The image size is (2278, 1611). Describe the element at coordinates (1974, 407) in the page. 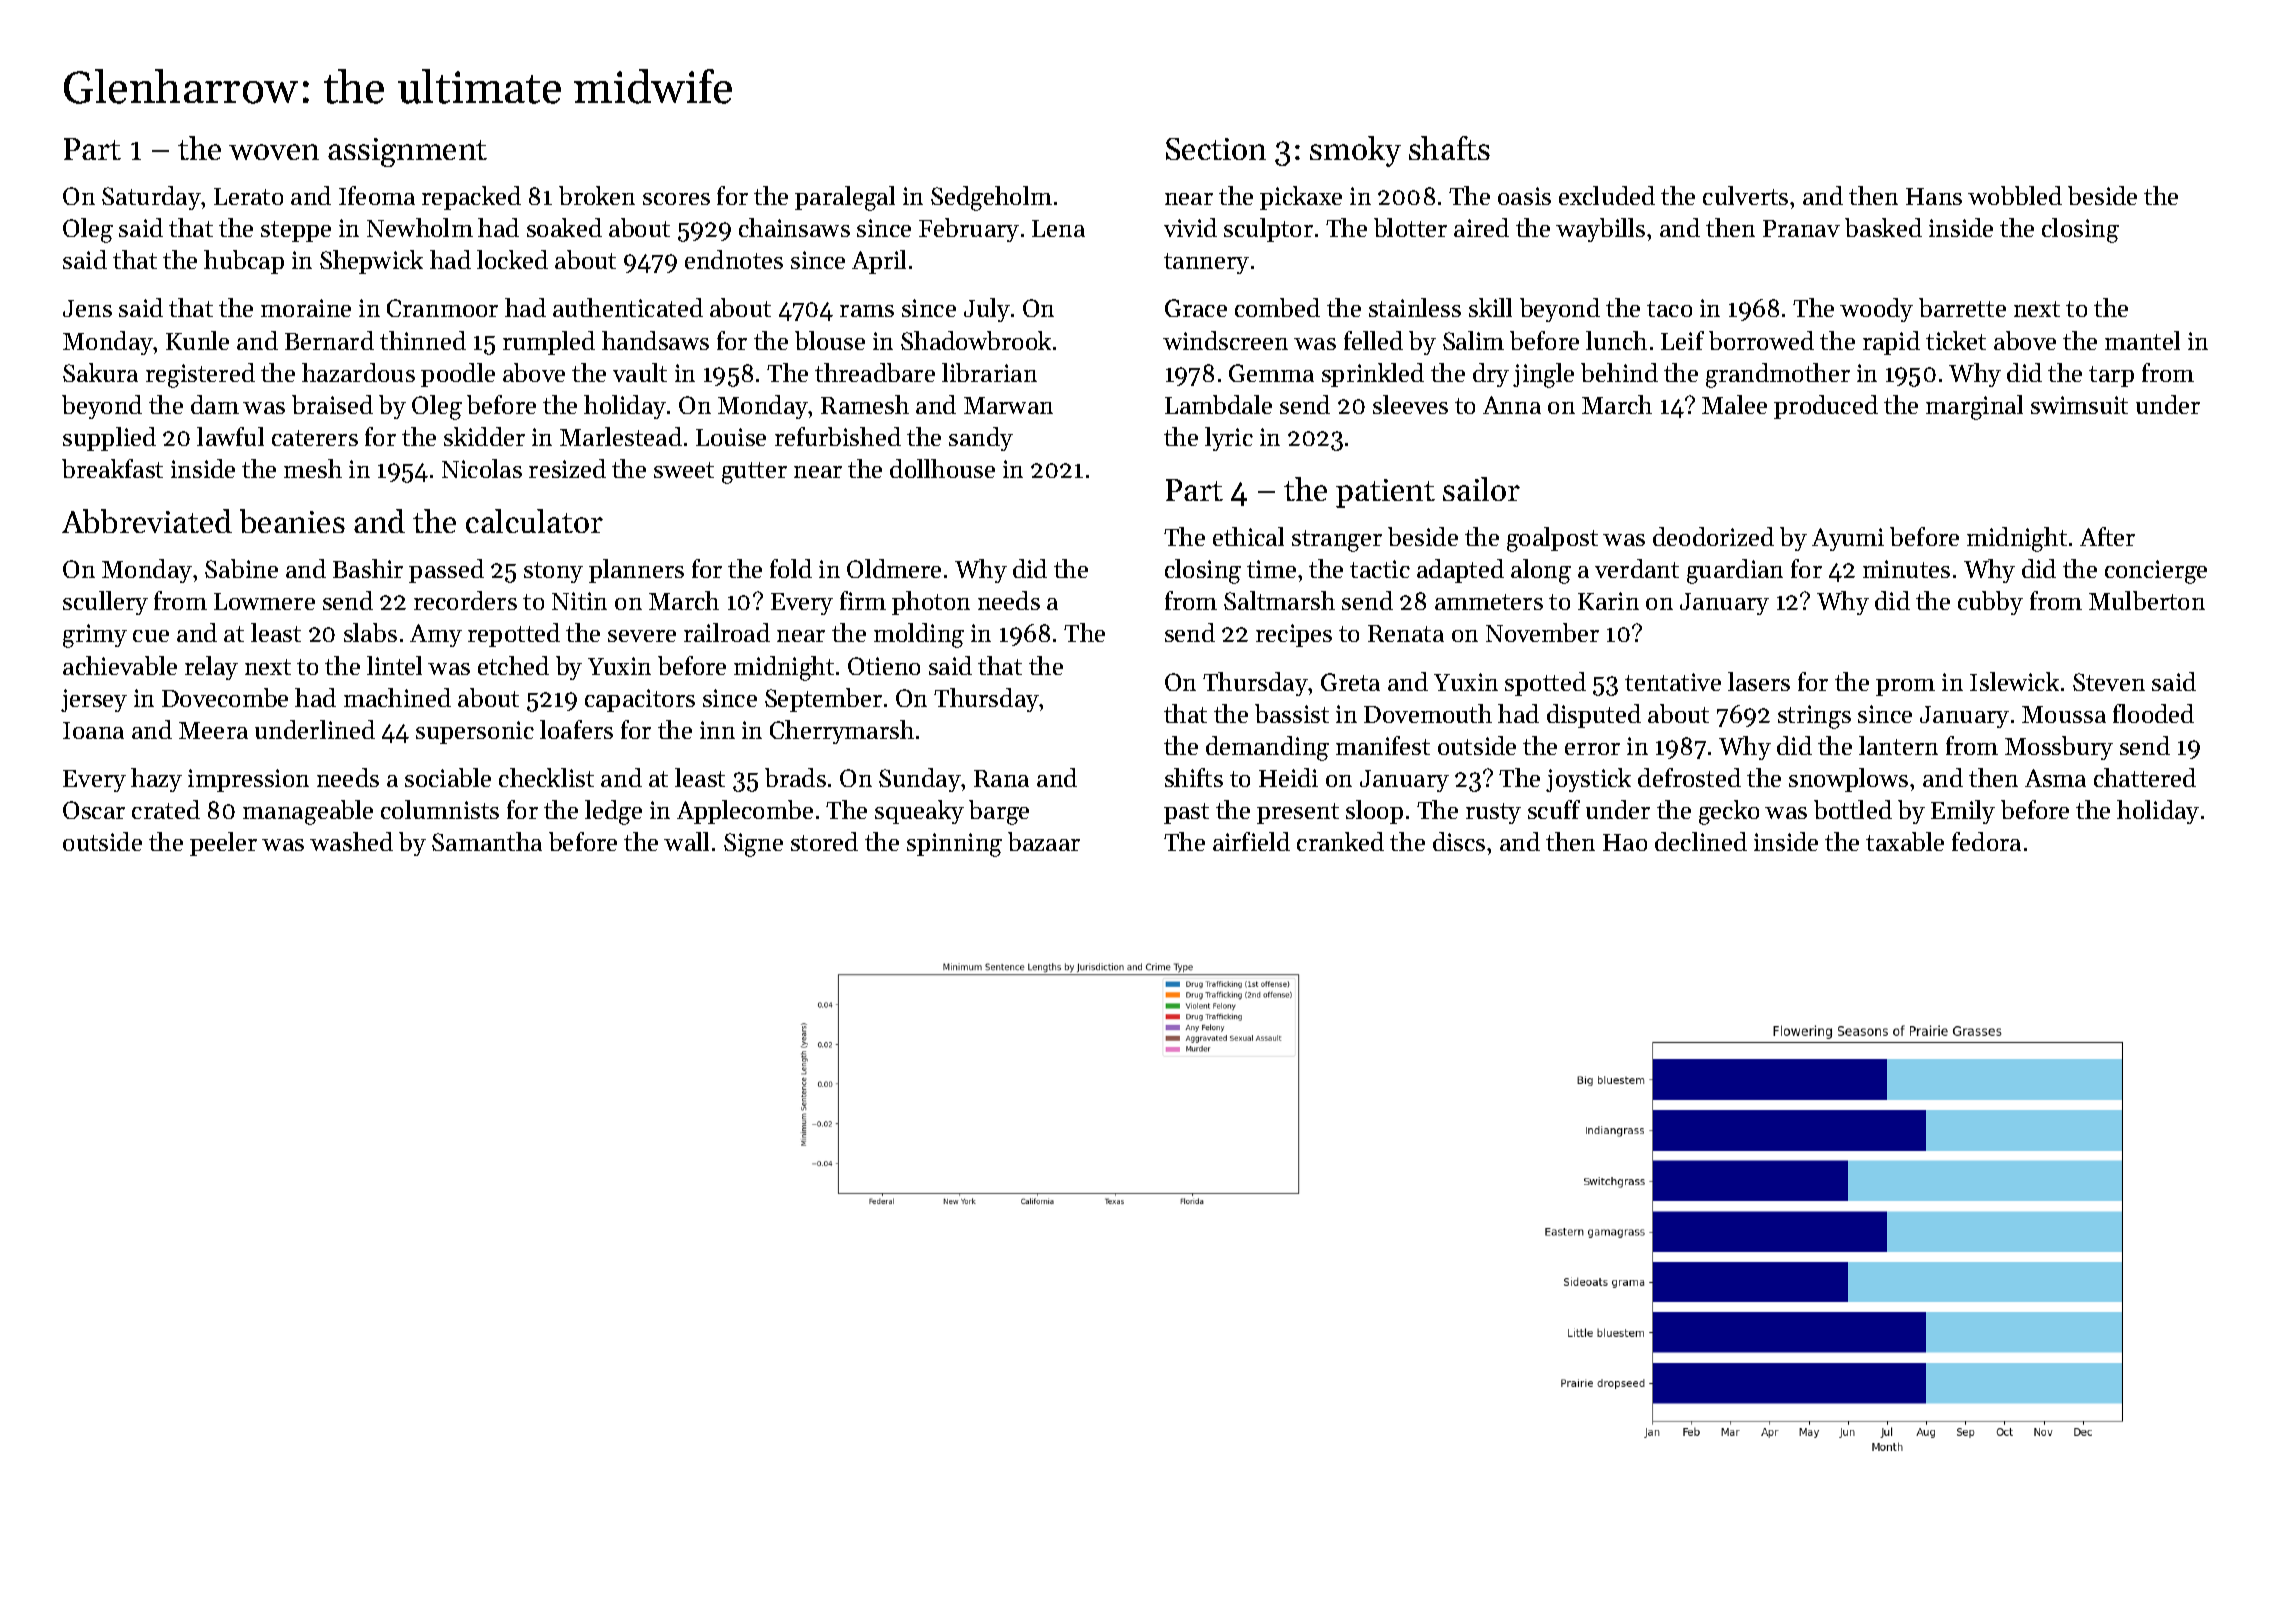

I see `marginal` at that location.
